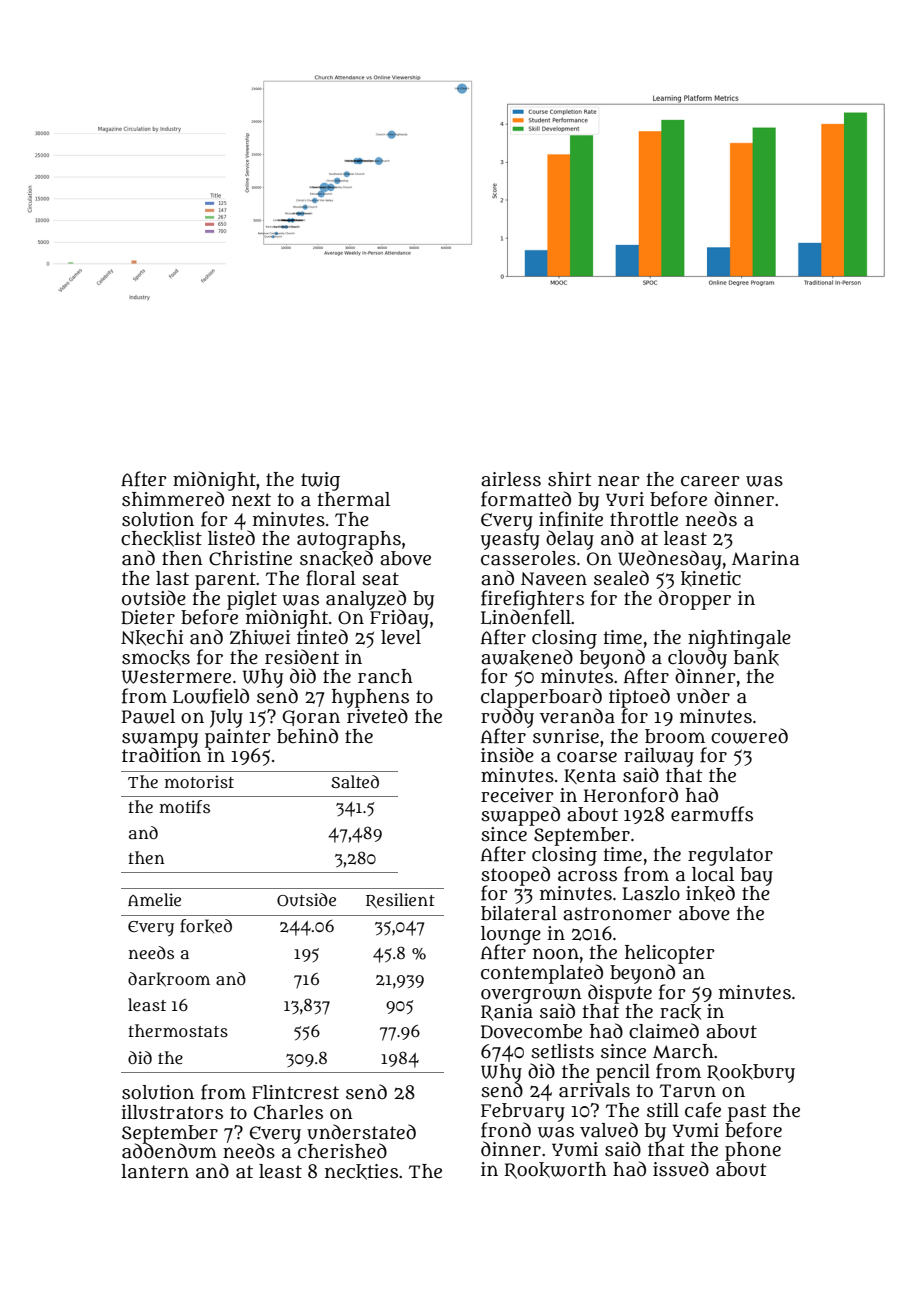 The height and width of the screenshot is (1308, 924). Describe the element at coordinates (511, 479) in the screenshot. I see `airless` at that location.
